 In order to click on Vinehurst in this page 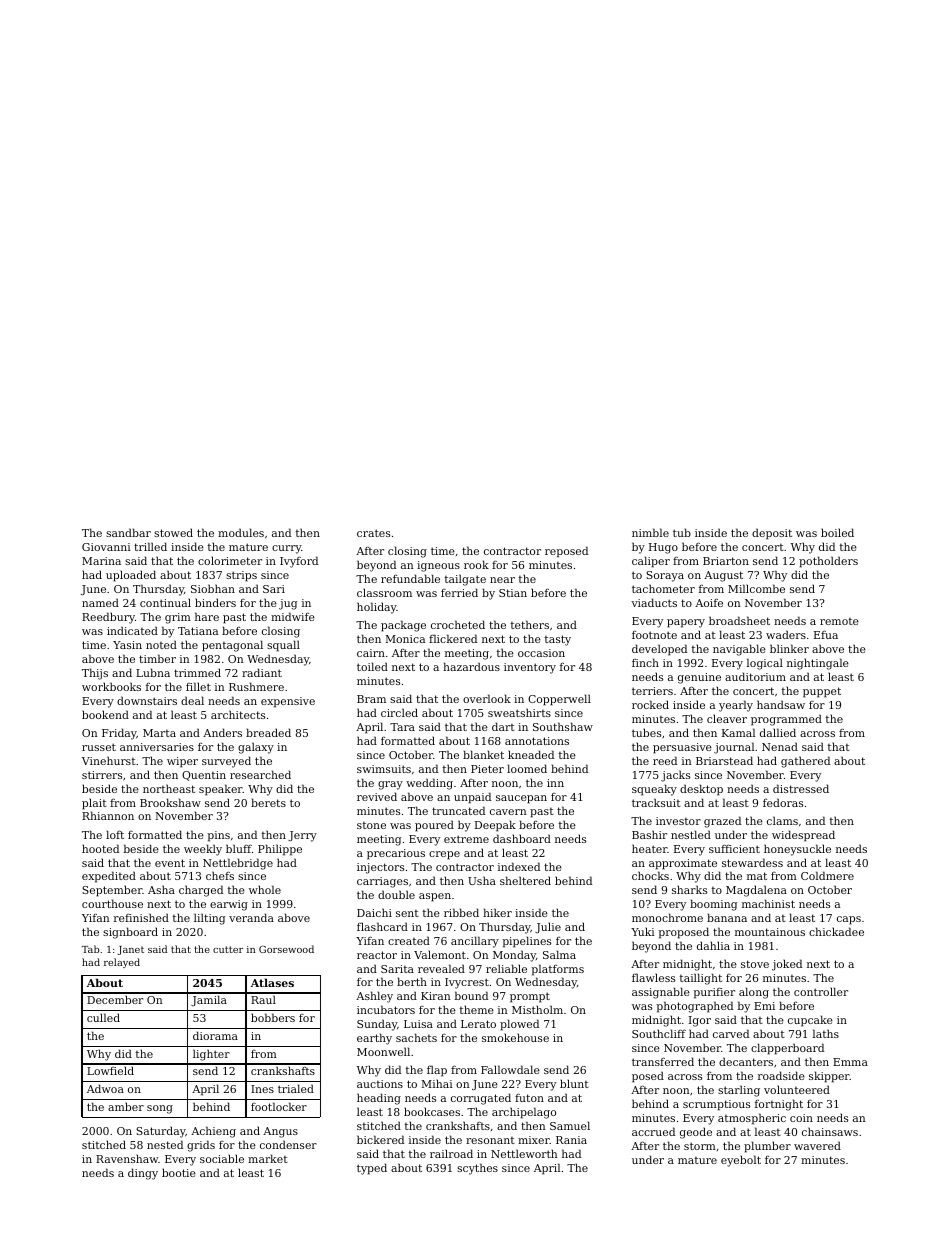, I will do `click(109, 760)`.
